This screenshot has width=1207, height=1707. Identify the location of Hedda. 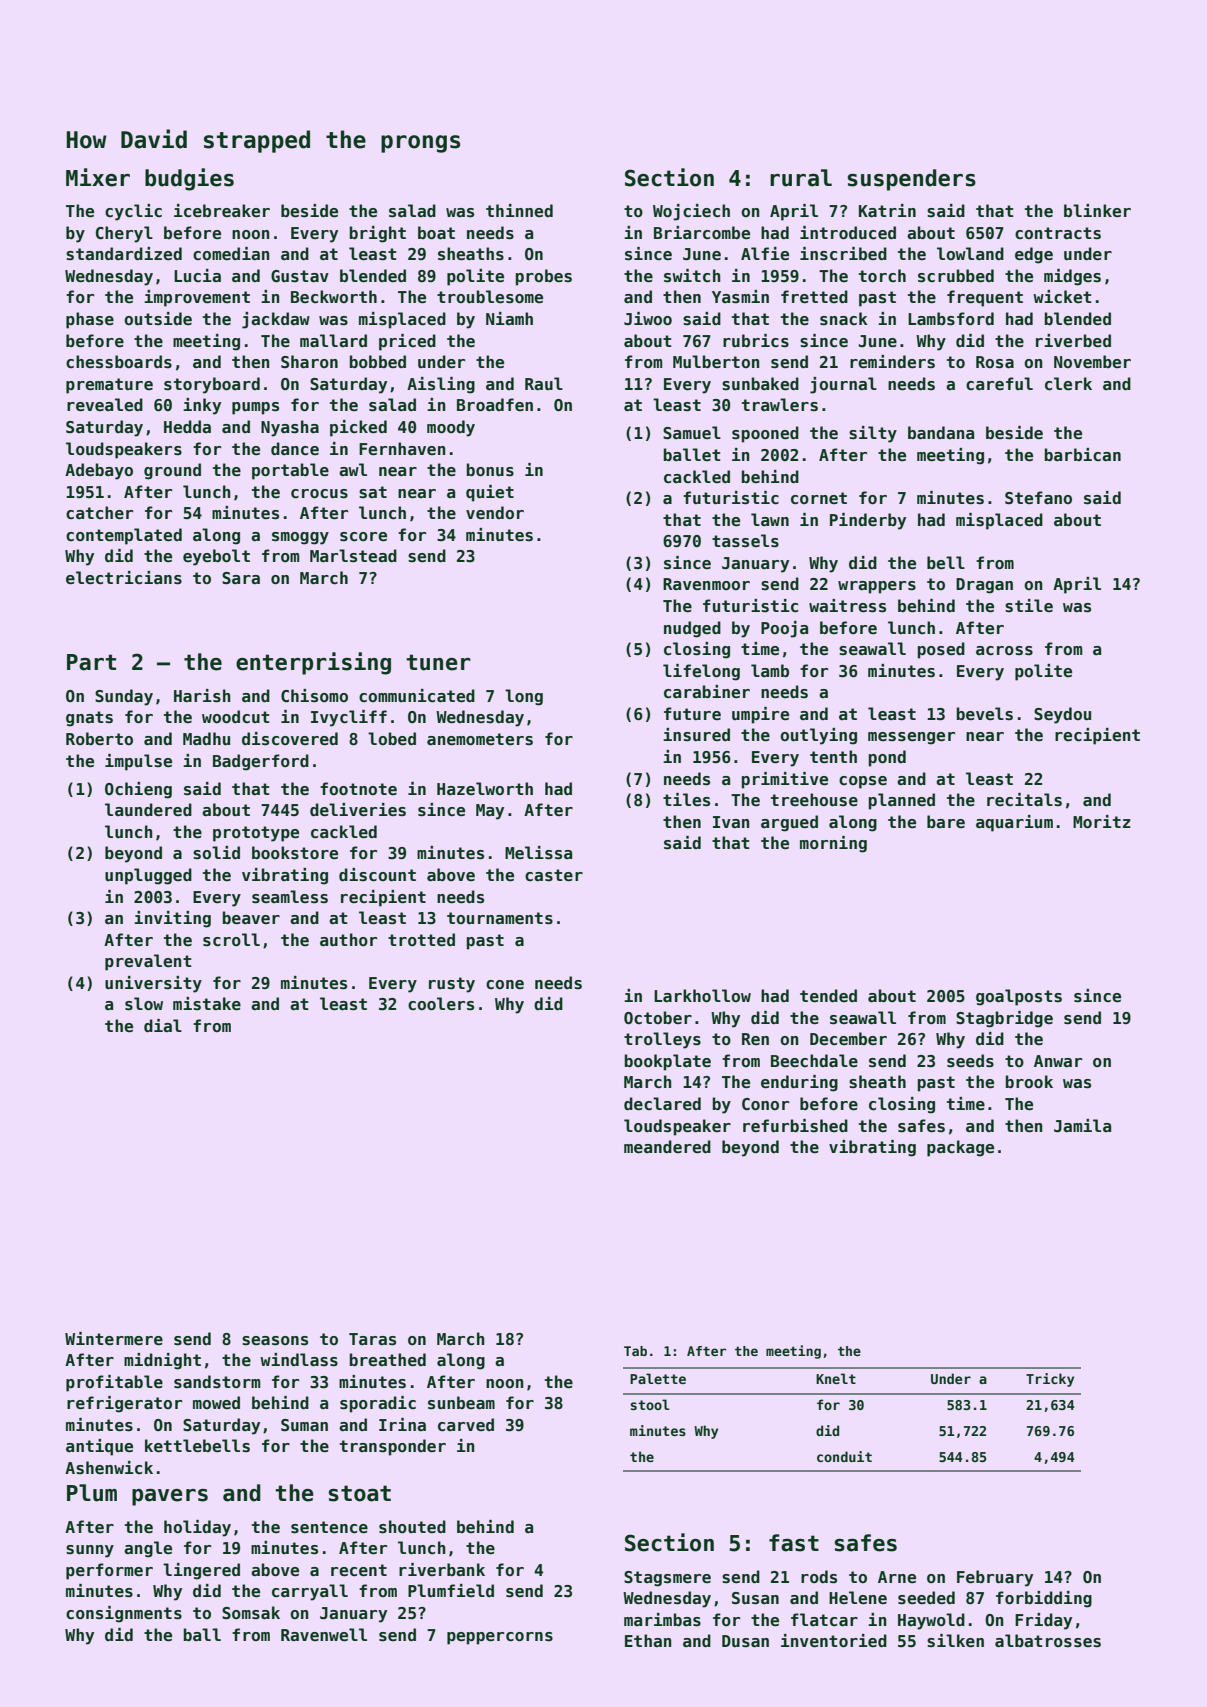
(187, 426).
